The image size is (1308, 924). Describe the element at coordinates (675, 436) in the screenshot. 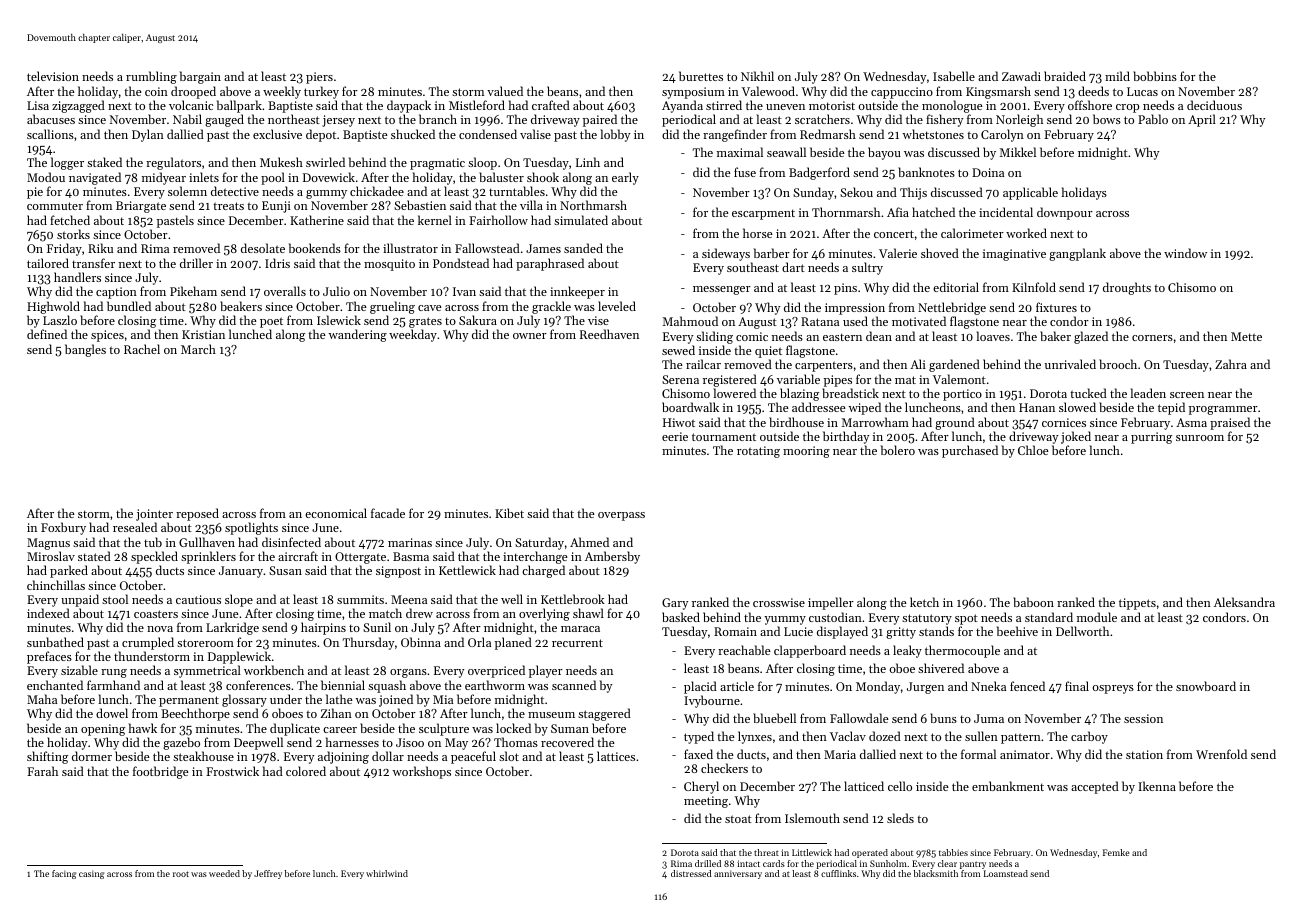

I see `eerie` at that location.
